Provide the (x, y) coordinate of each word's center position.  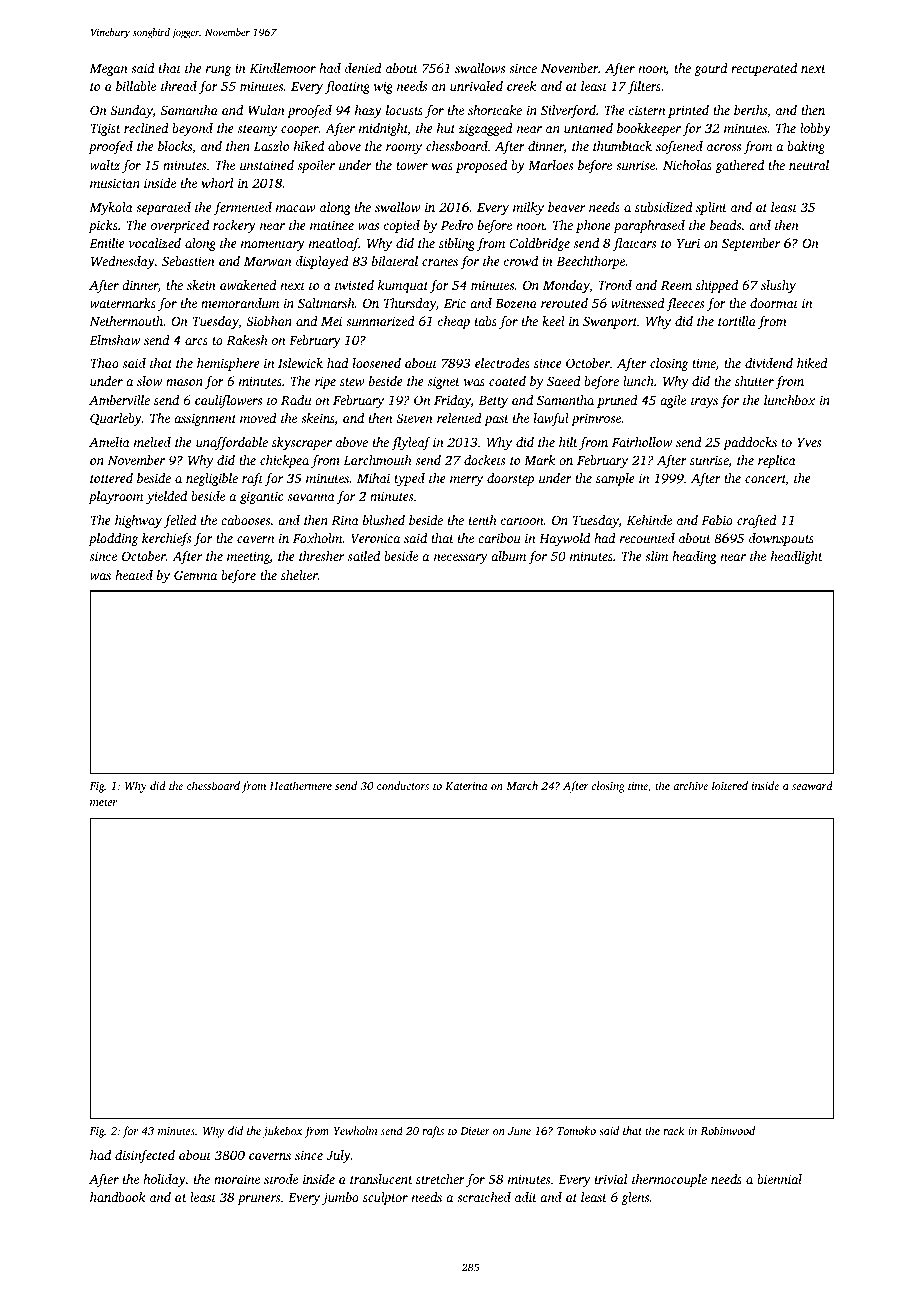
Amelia (109, 442)
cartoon (522, 521)
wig (383, 87)
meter (103, 802)
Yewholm (355, 1130)
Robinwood (728, 1130)
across (724, 147)
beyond (192, 129)
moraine (237, 1179)
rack (673, 1130)
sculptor (385, 1198)
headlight (796, 557)
